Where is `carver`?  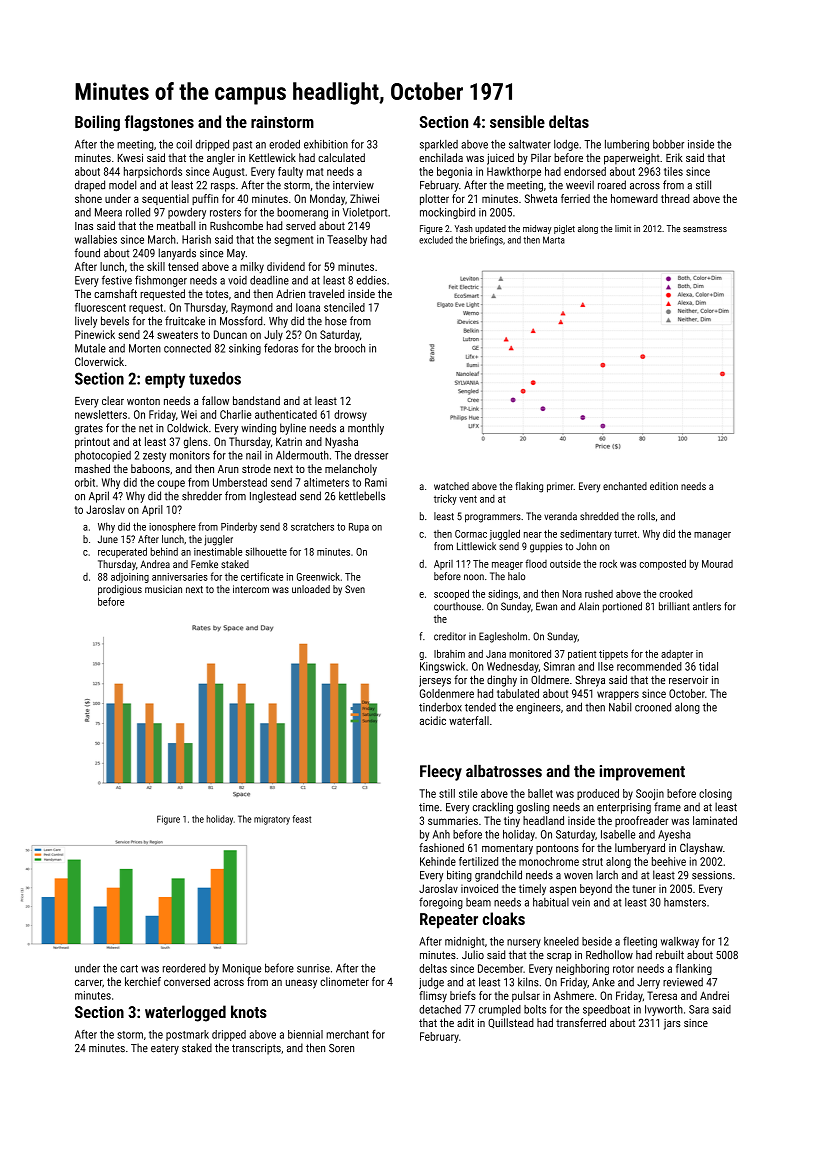
carver is located at coordinates (88, 982).
